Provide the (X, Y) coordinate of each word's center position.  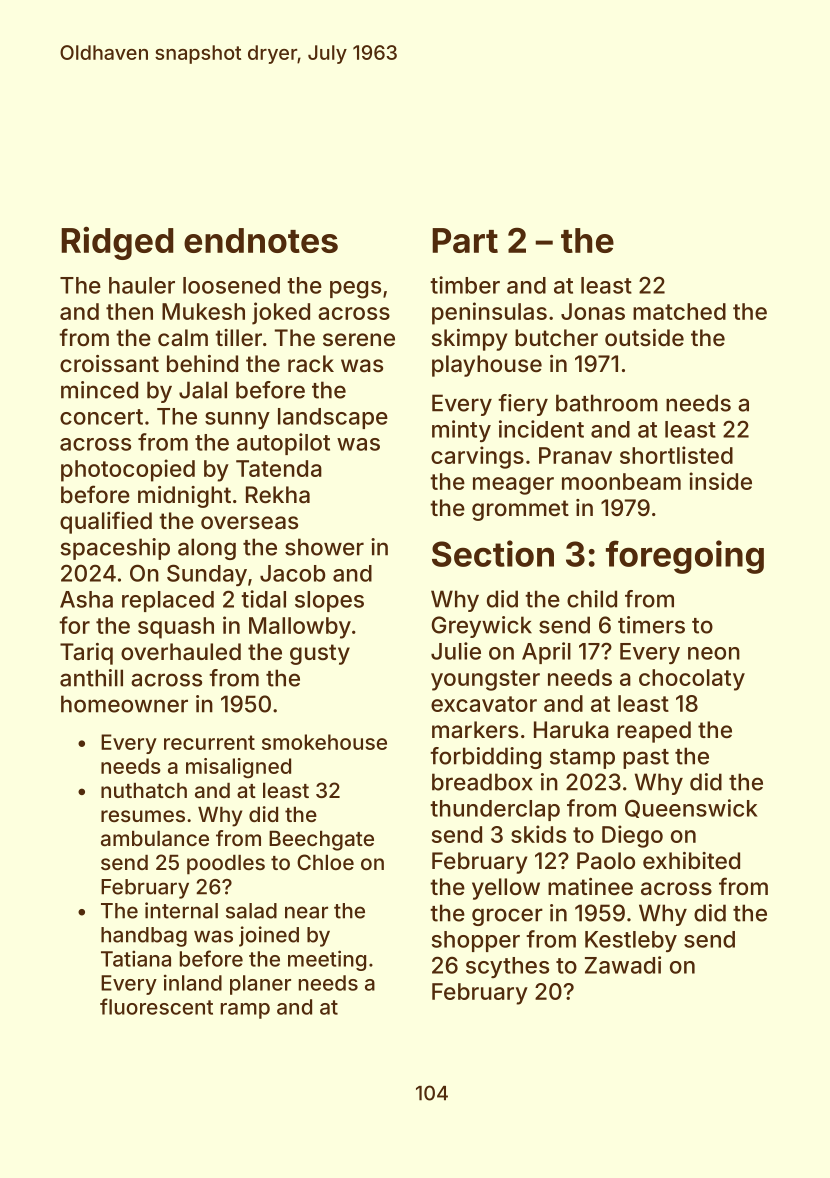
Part (465, 240)
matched (679, 311)
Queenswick (691, 808)
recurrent (209, 742)
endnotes (261, 240)
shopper (476, 941)
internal (181, 910)
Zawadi (623, 965)
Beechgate (321, 841)
